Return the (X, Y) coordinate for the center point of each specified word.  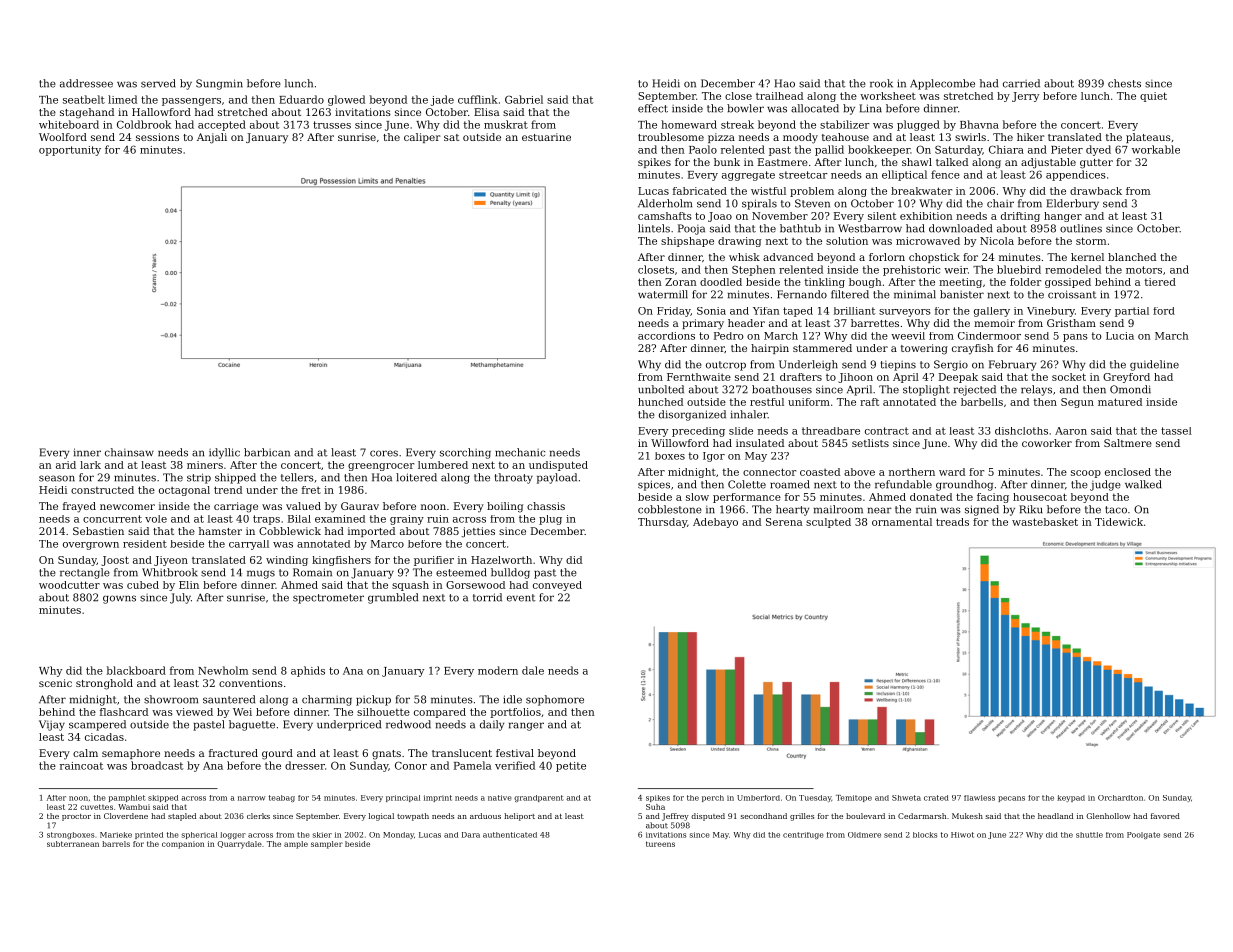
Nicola (997, 241)
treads (952, 522)
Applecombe (942, 84)
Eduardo (301, 99)
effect (653, 108)
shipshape (687, 242)
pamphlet (127, 798)
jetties (478, 532)
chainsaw (129, 452)
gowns (119, 599)
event (521, 598)
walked (1143, 484)
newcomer (127, 507)
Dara (471, 835)
